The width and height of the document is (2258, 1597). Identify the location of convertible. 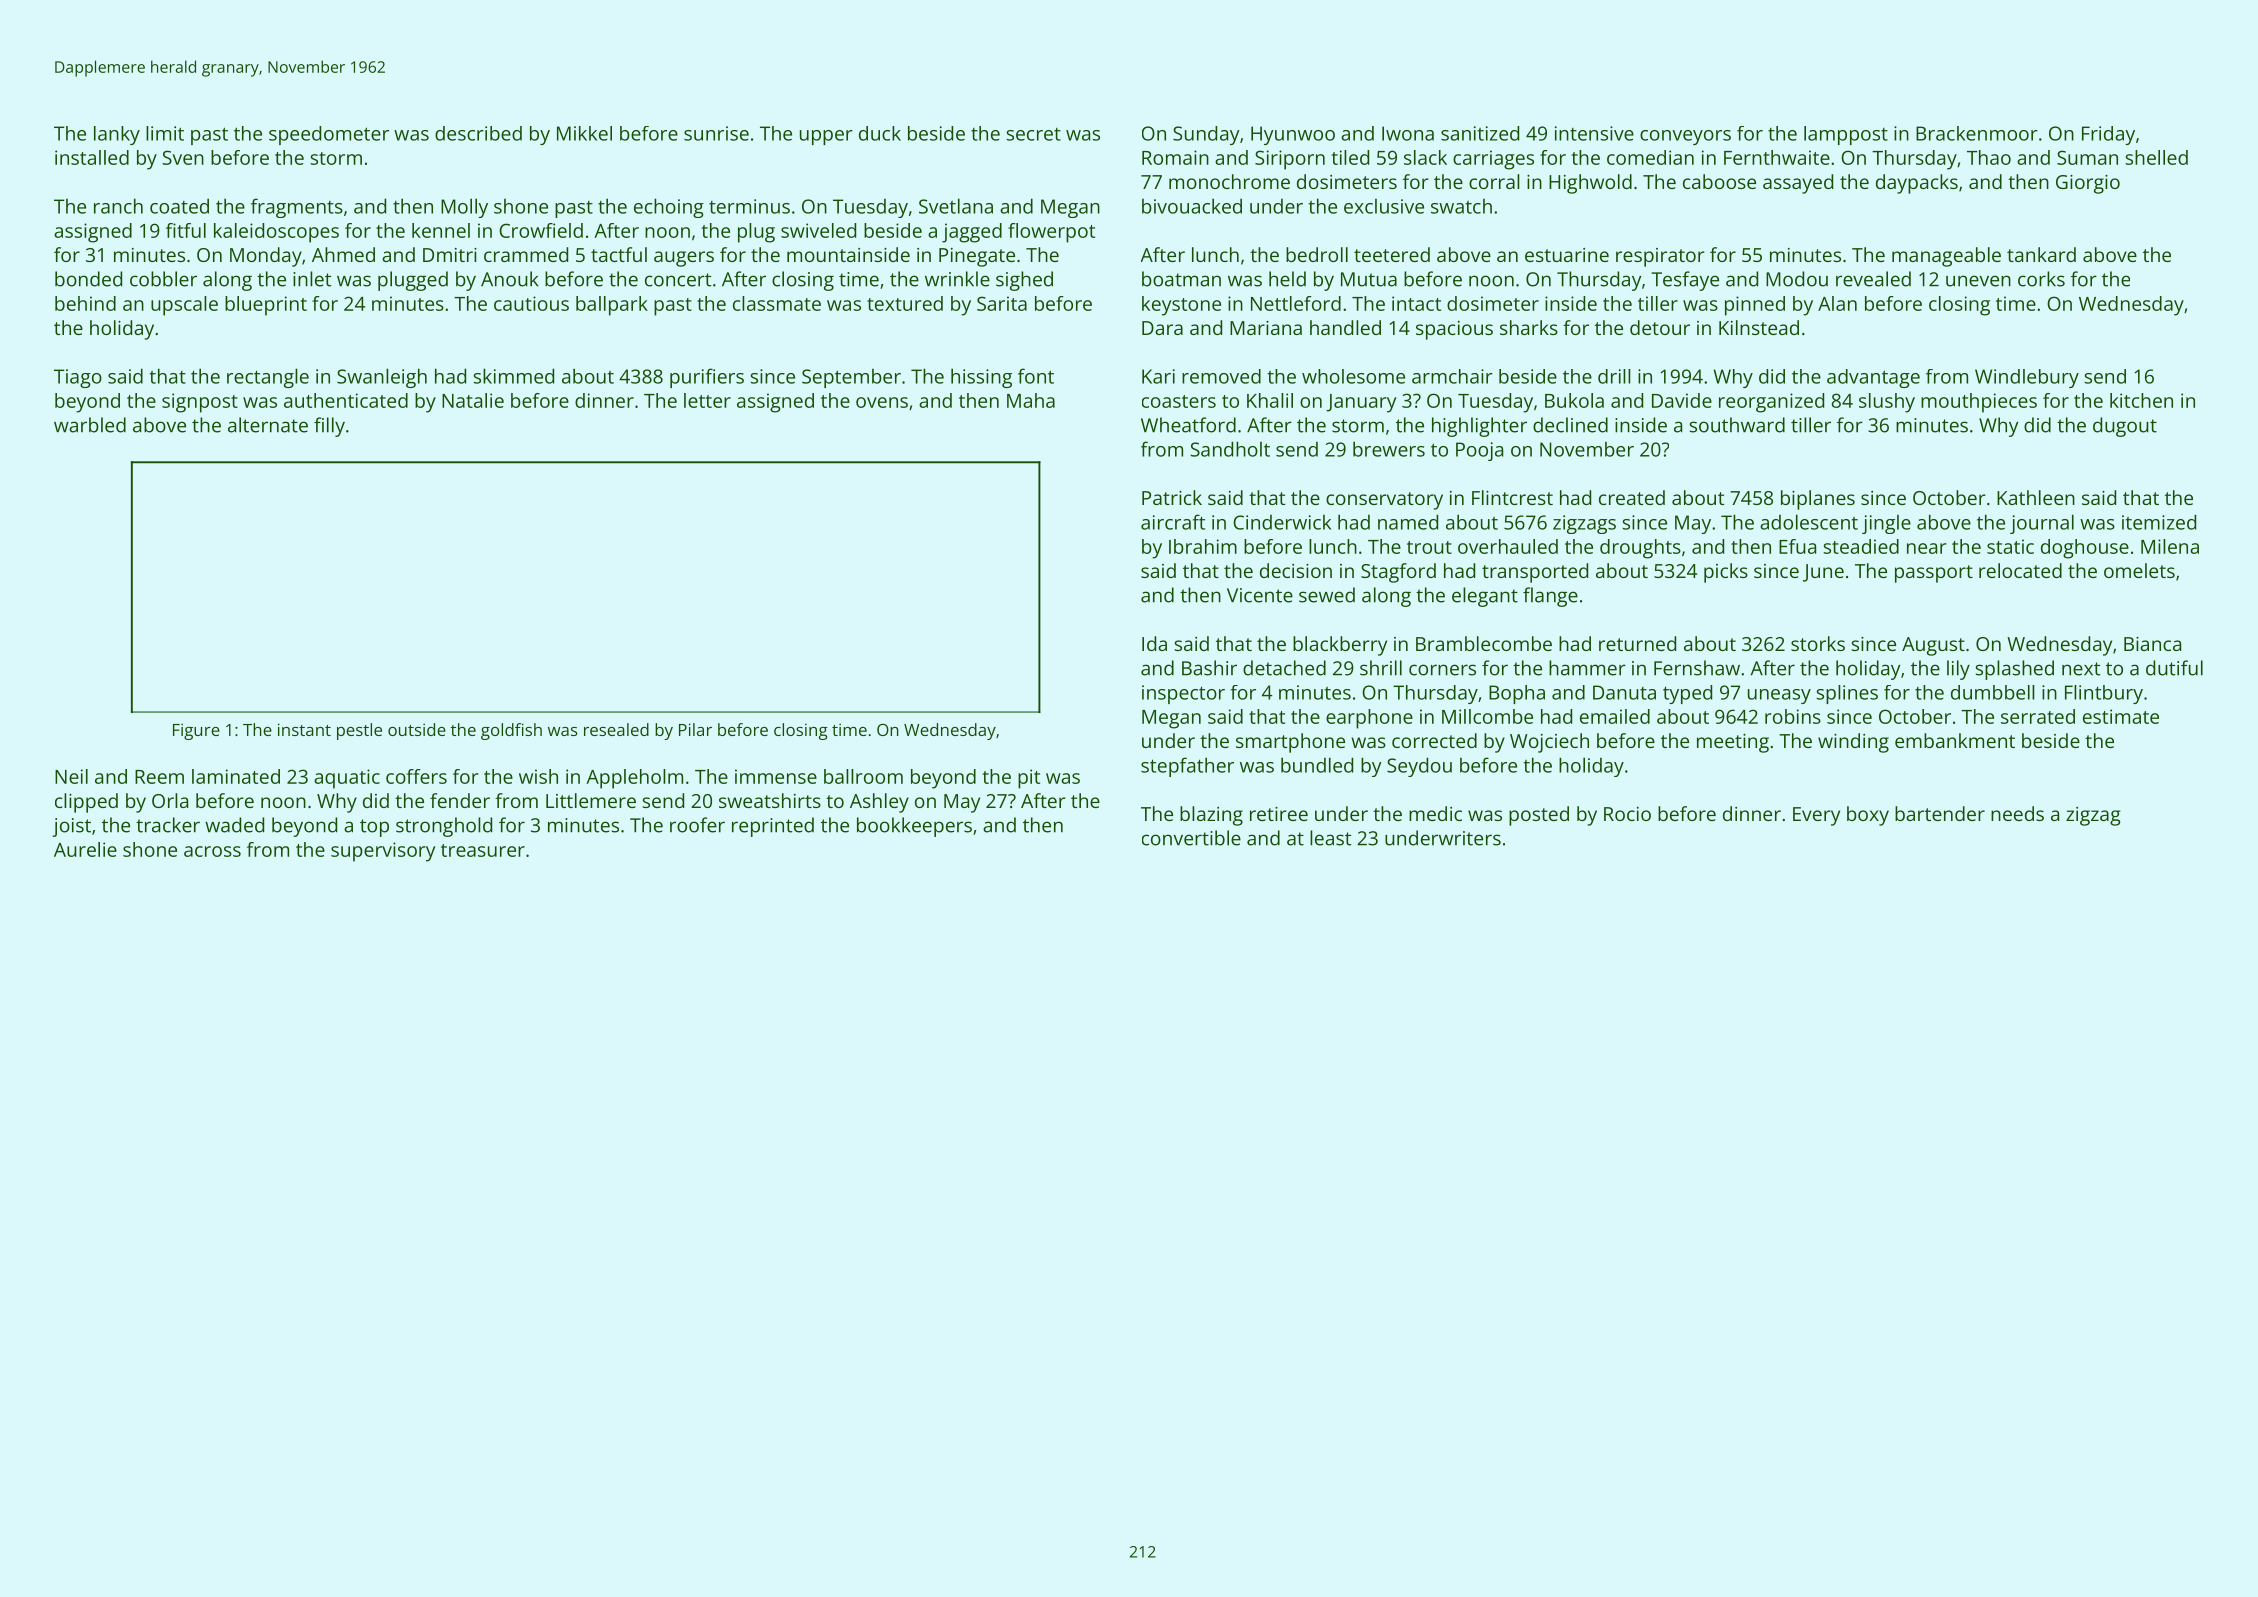
(1191, 838).
